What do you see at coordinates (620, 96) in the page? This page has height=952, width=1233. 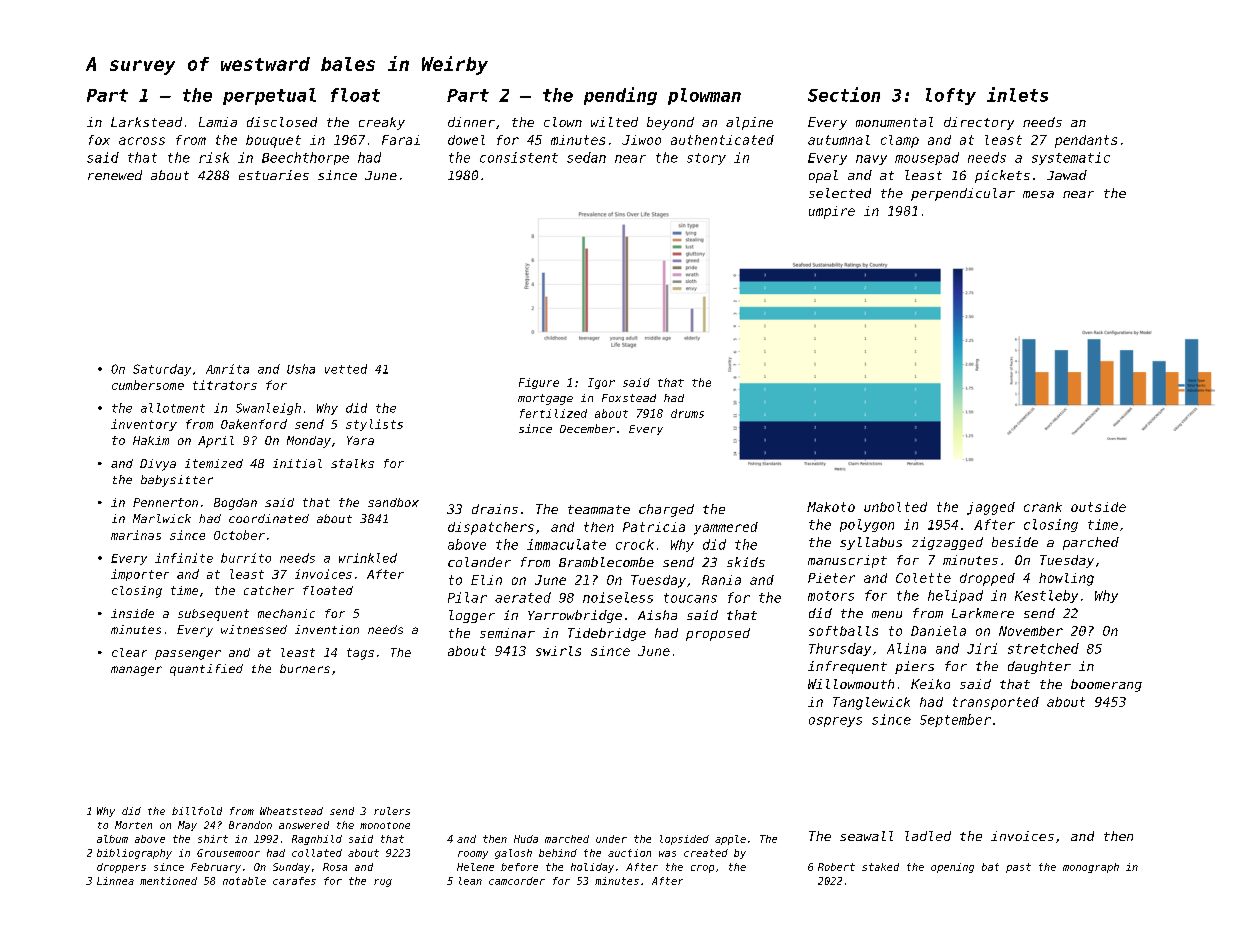 I see `pending` at bounding box center [620, 96].
